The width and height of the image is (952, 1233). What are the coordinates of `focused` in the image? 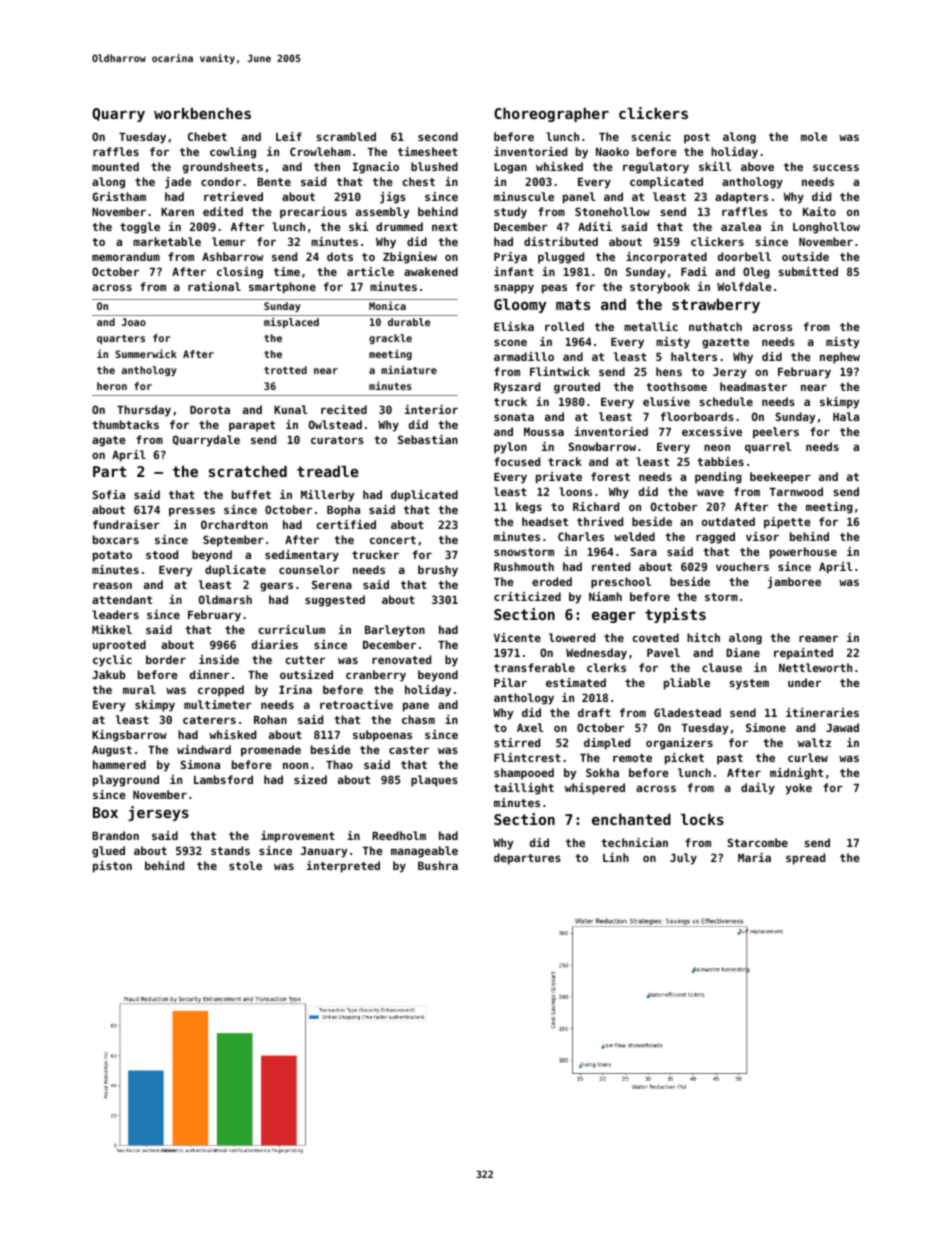 It's located at (517, 461).
